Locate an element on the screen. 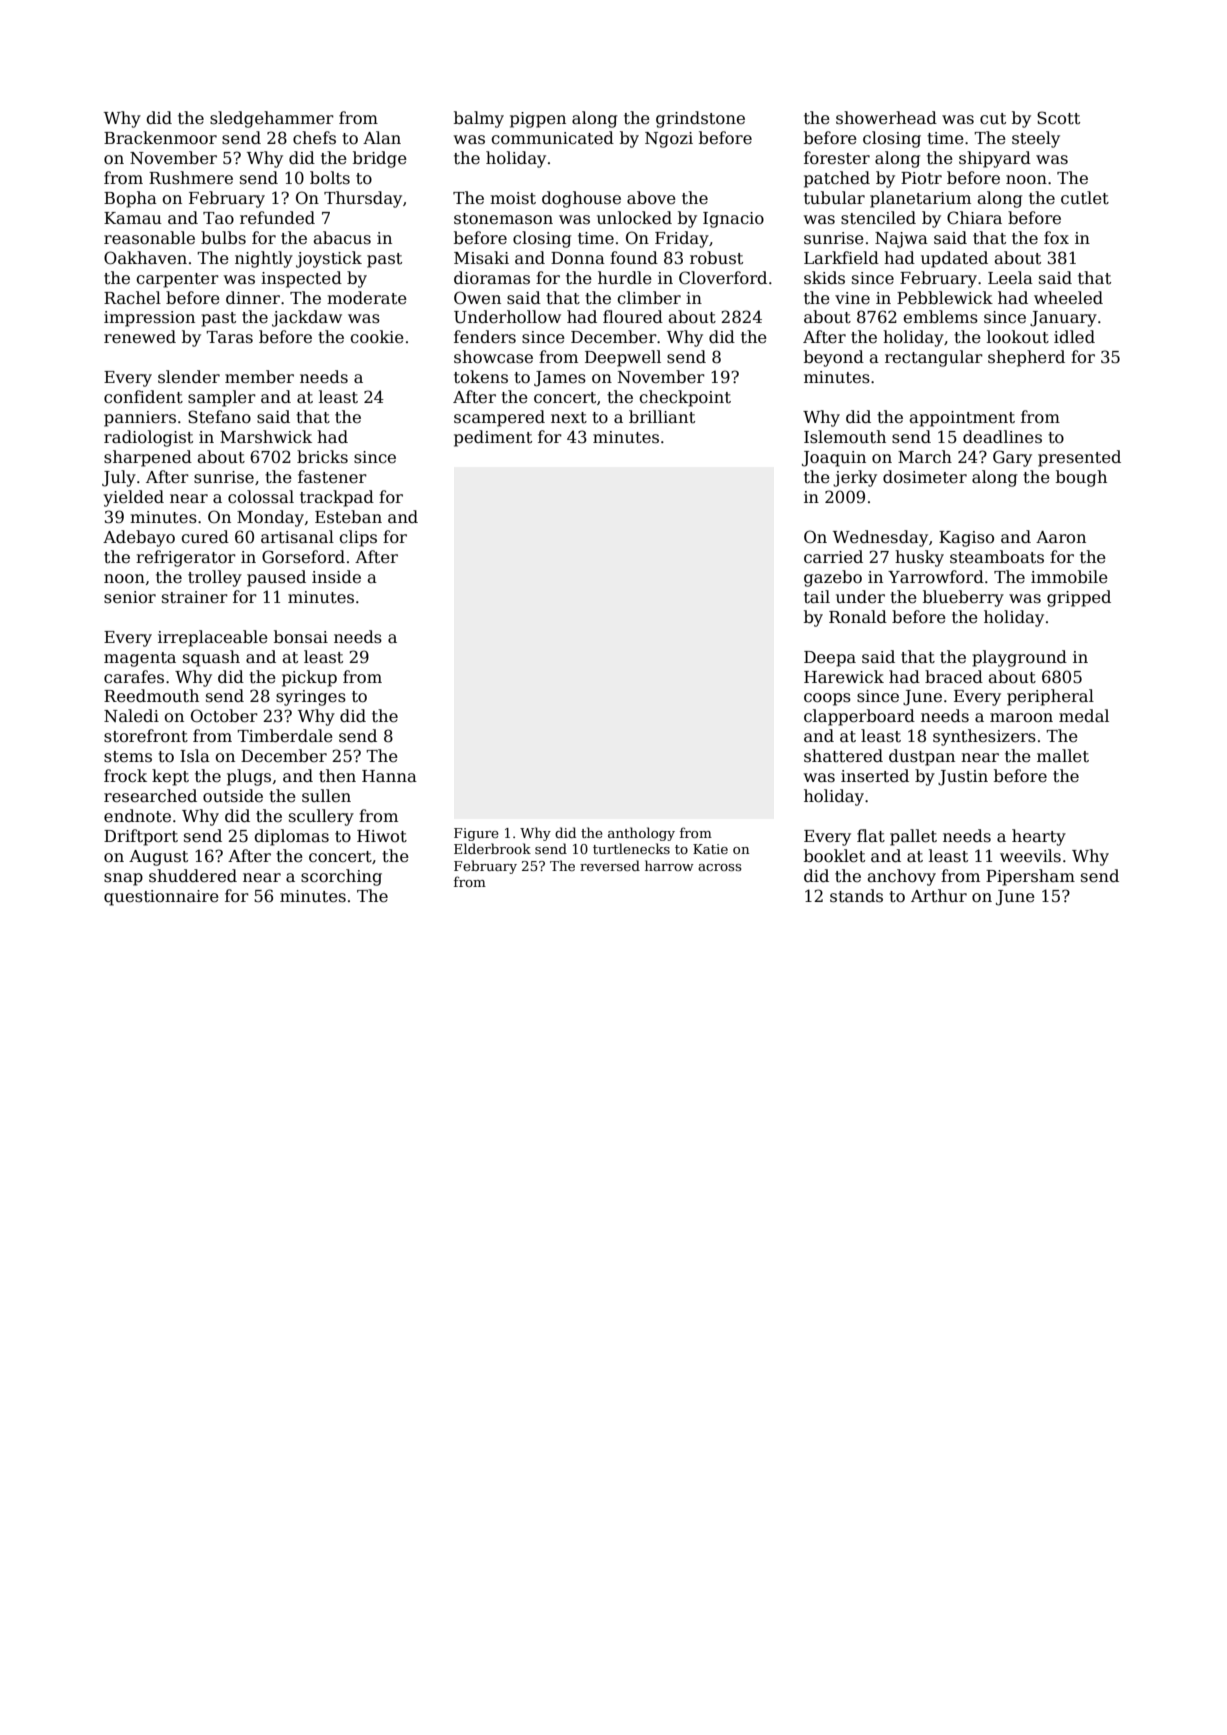 The width and height of the screenshot is (1227, 1735). coops is located at coordinates (827, 699).
